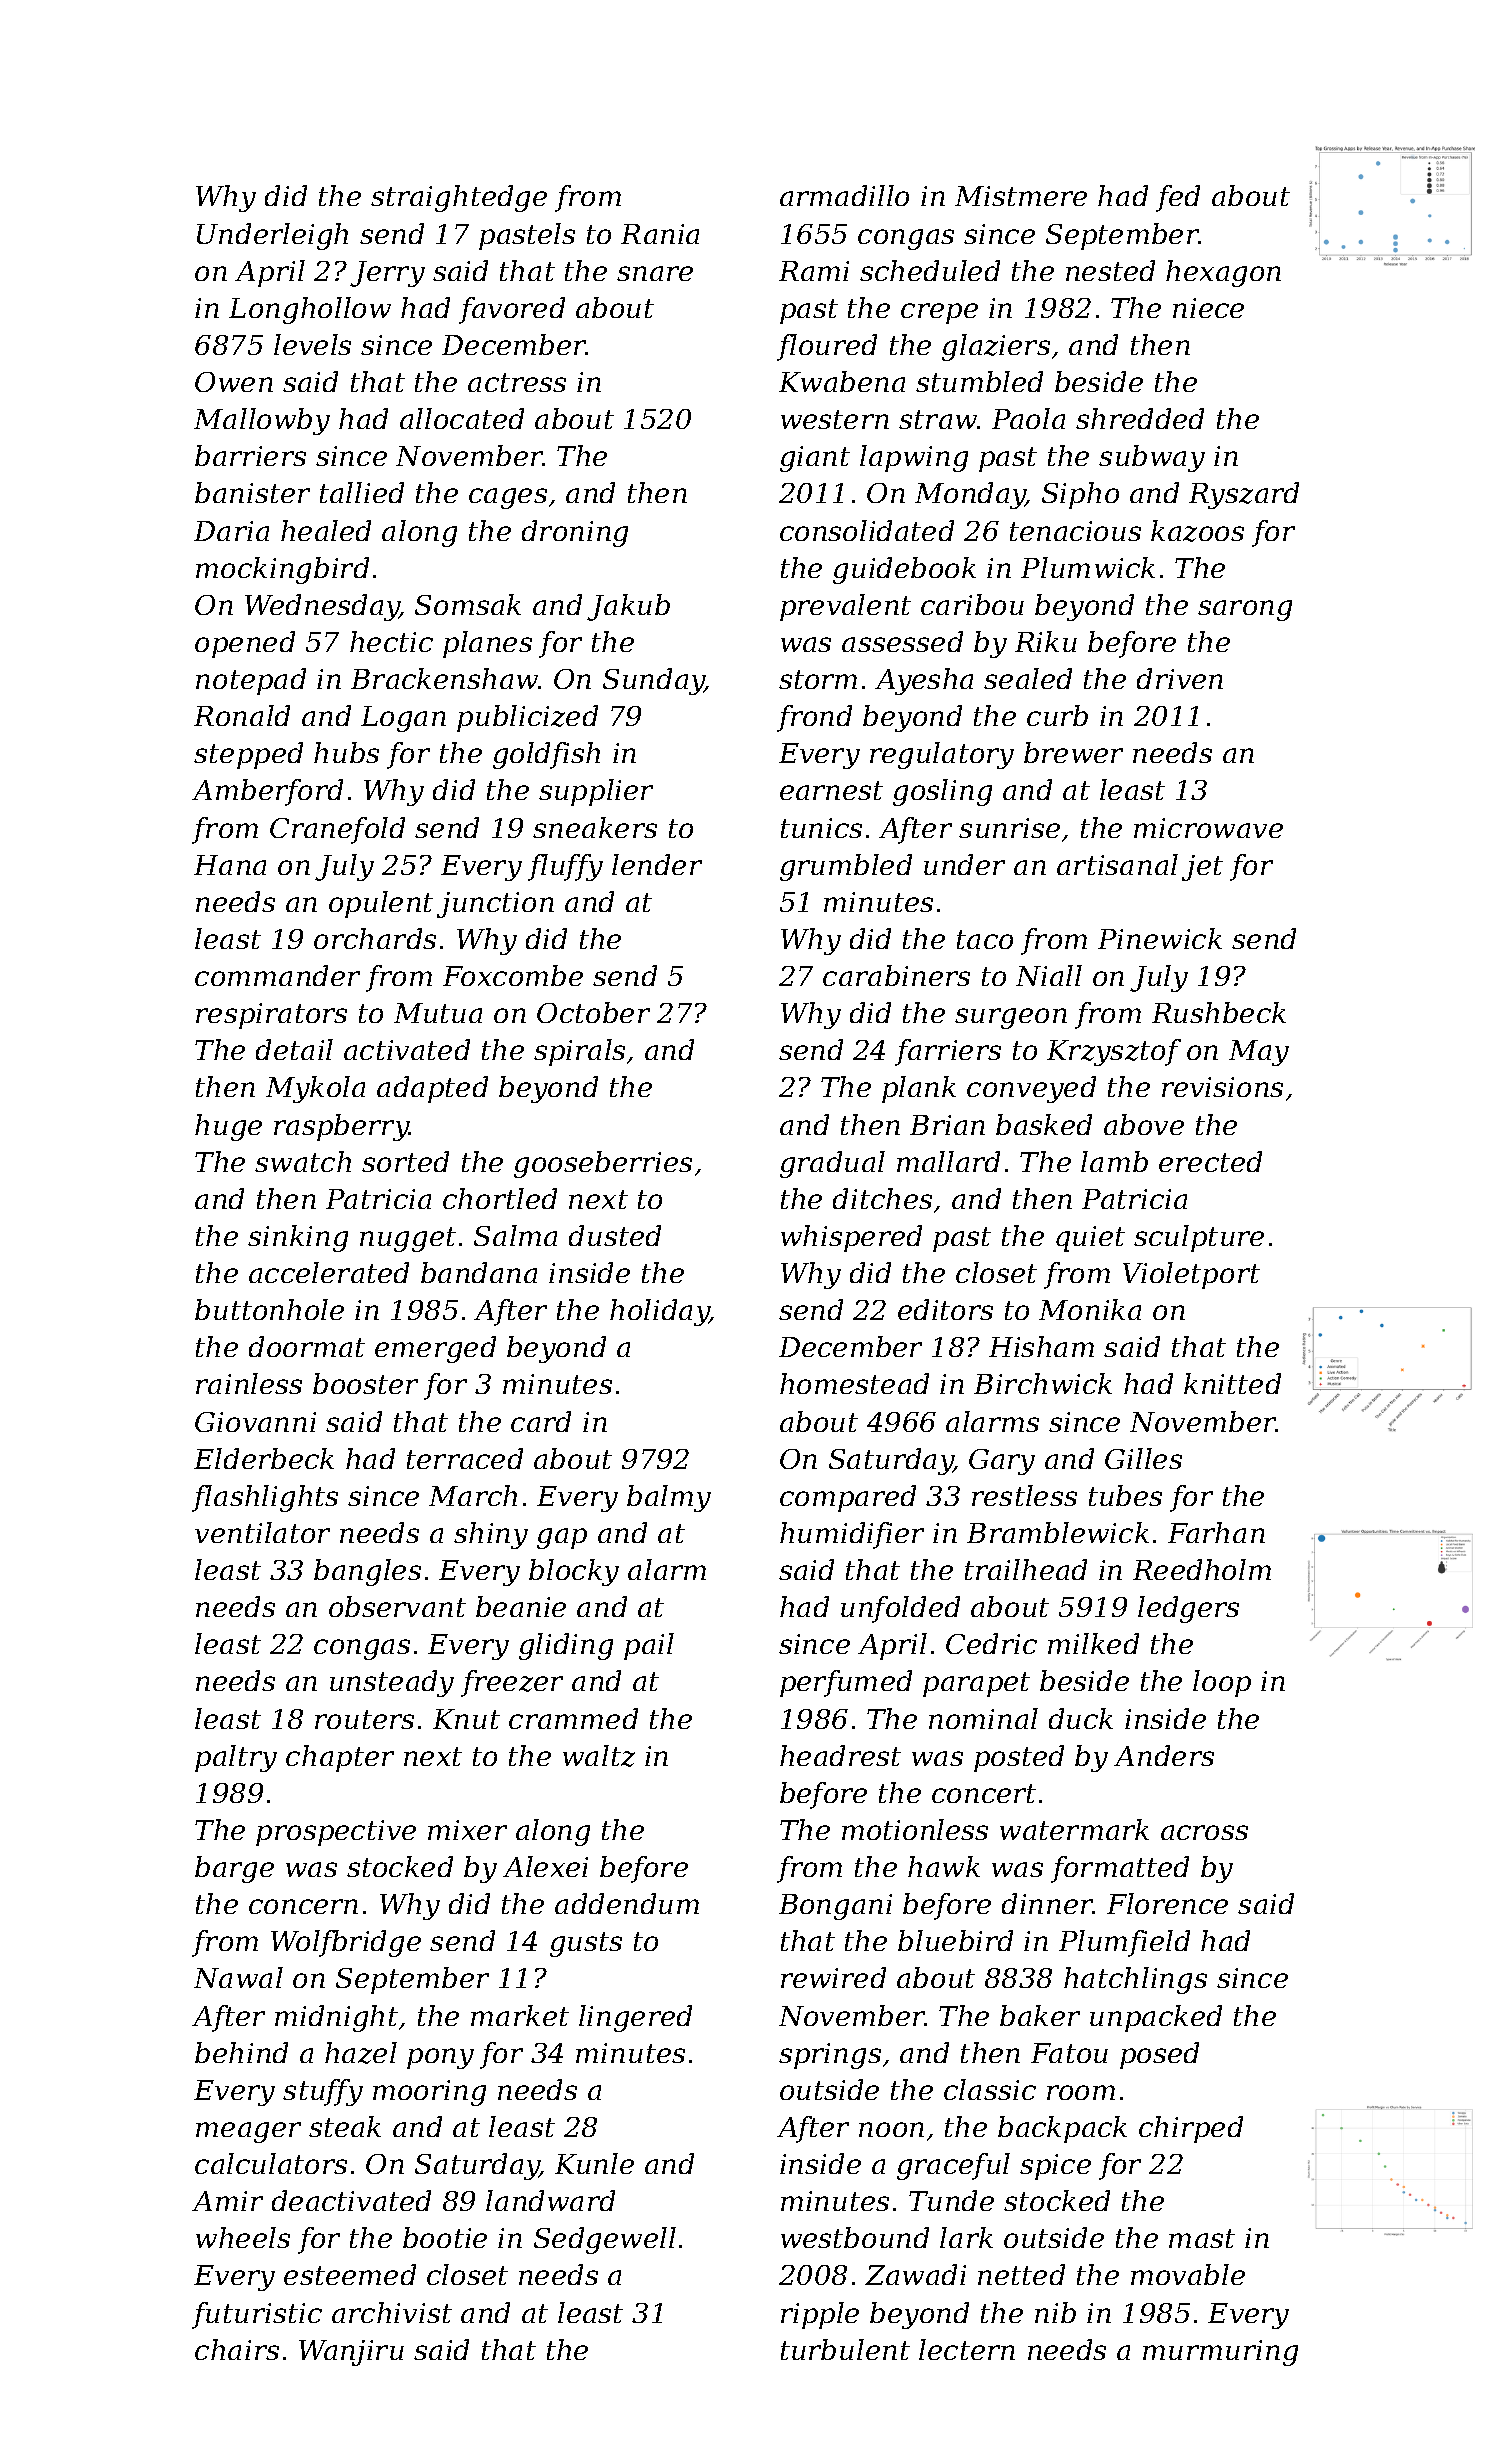 The height and width of the screenshot is (2464, 1496). What do you see at coordinates (227, 2201) in the screenshot?
I see `Amir` at bounding box center [227, 2201].
